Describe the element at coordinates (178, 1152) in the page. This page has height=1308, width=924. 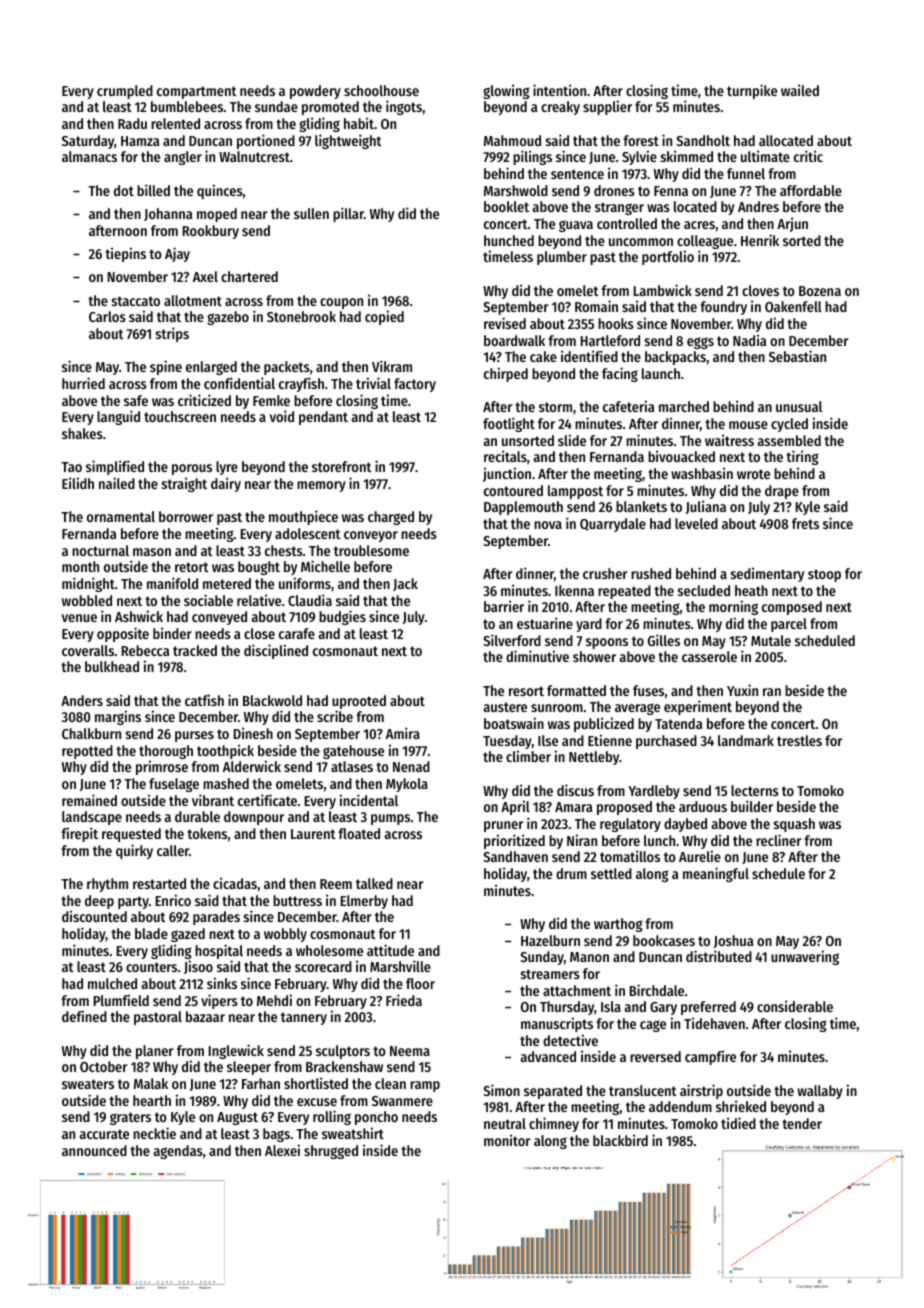
I see `agendas` at that location.
